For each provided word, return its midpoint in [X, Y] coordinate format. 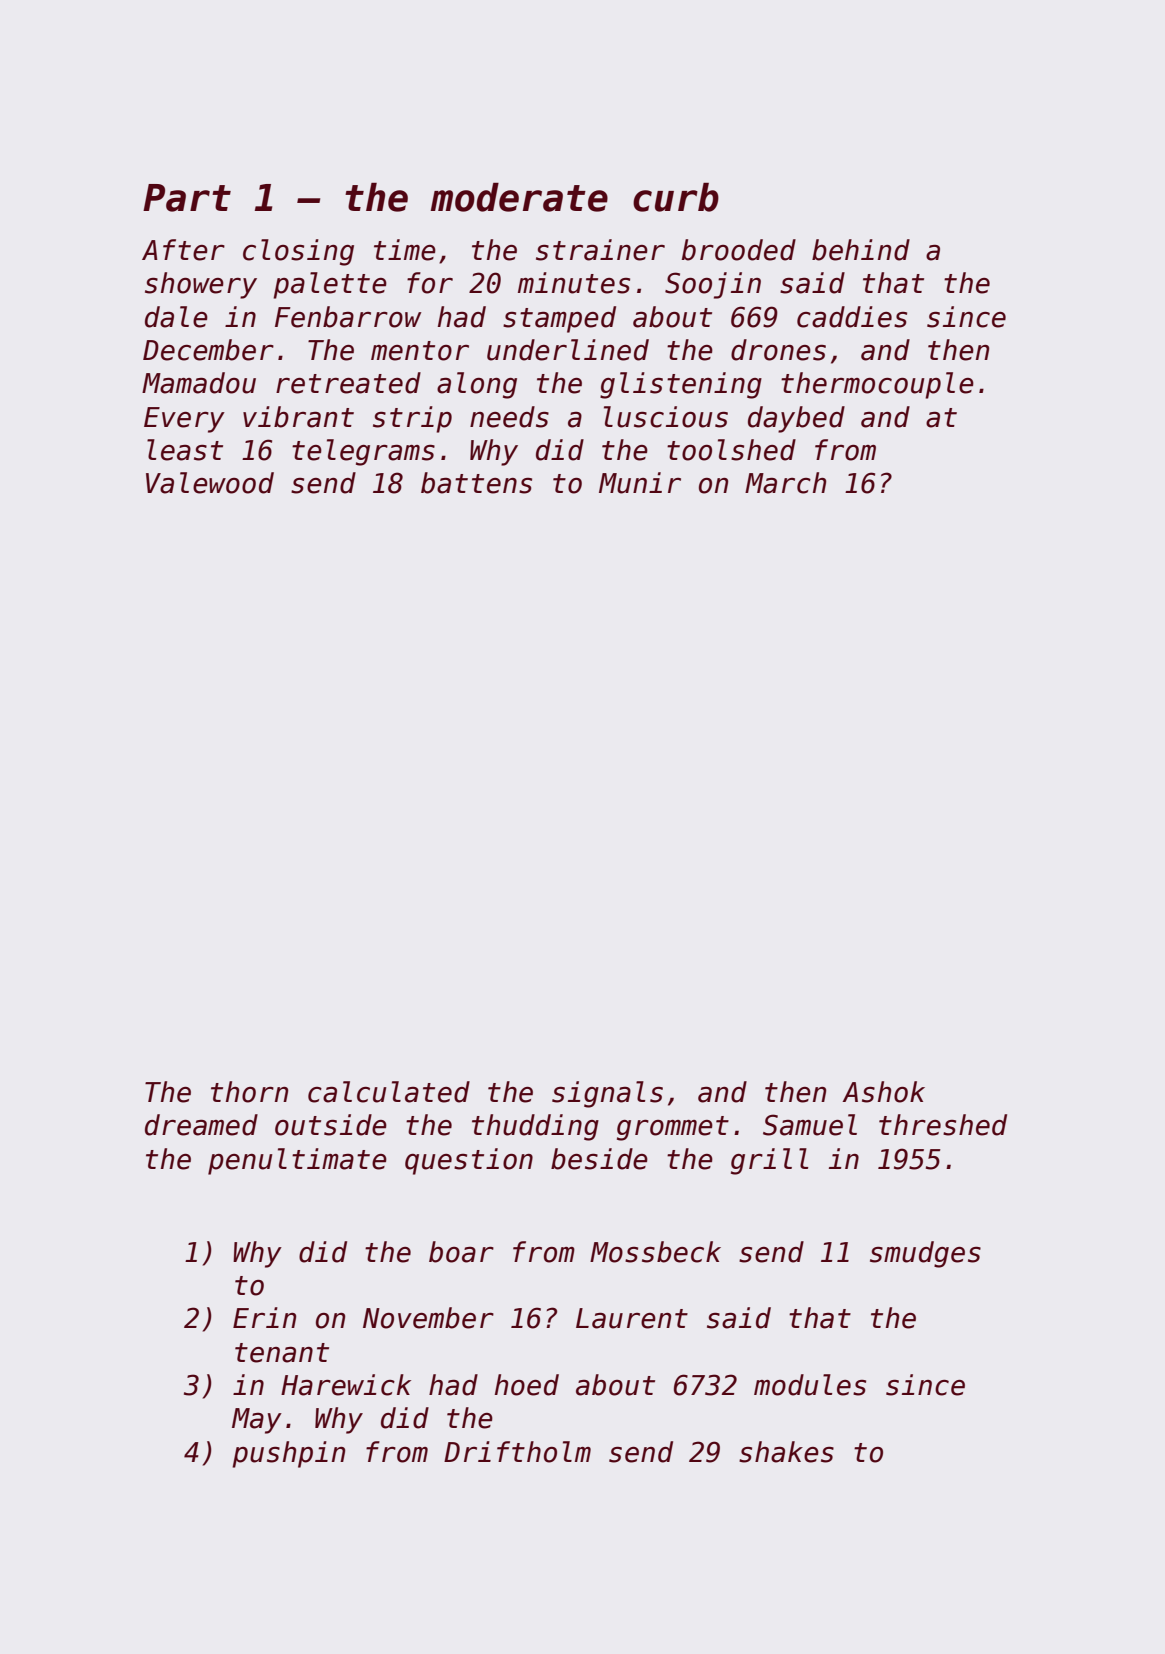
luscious [666, 417]
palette [330, 285]
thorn [249, 1092]
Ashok [883, 1092]
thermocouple [877, 385]
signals [607, 1094]
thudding [535, 1127]
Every [184, 420]
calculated [389, 1092]
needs [509, 417]
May [257, 1421]
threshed [943, 1125]
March [785, 483]
